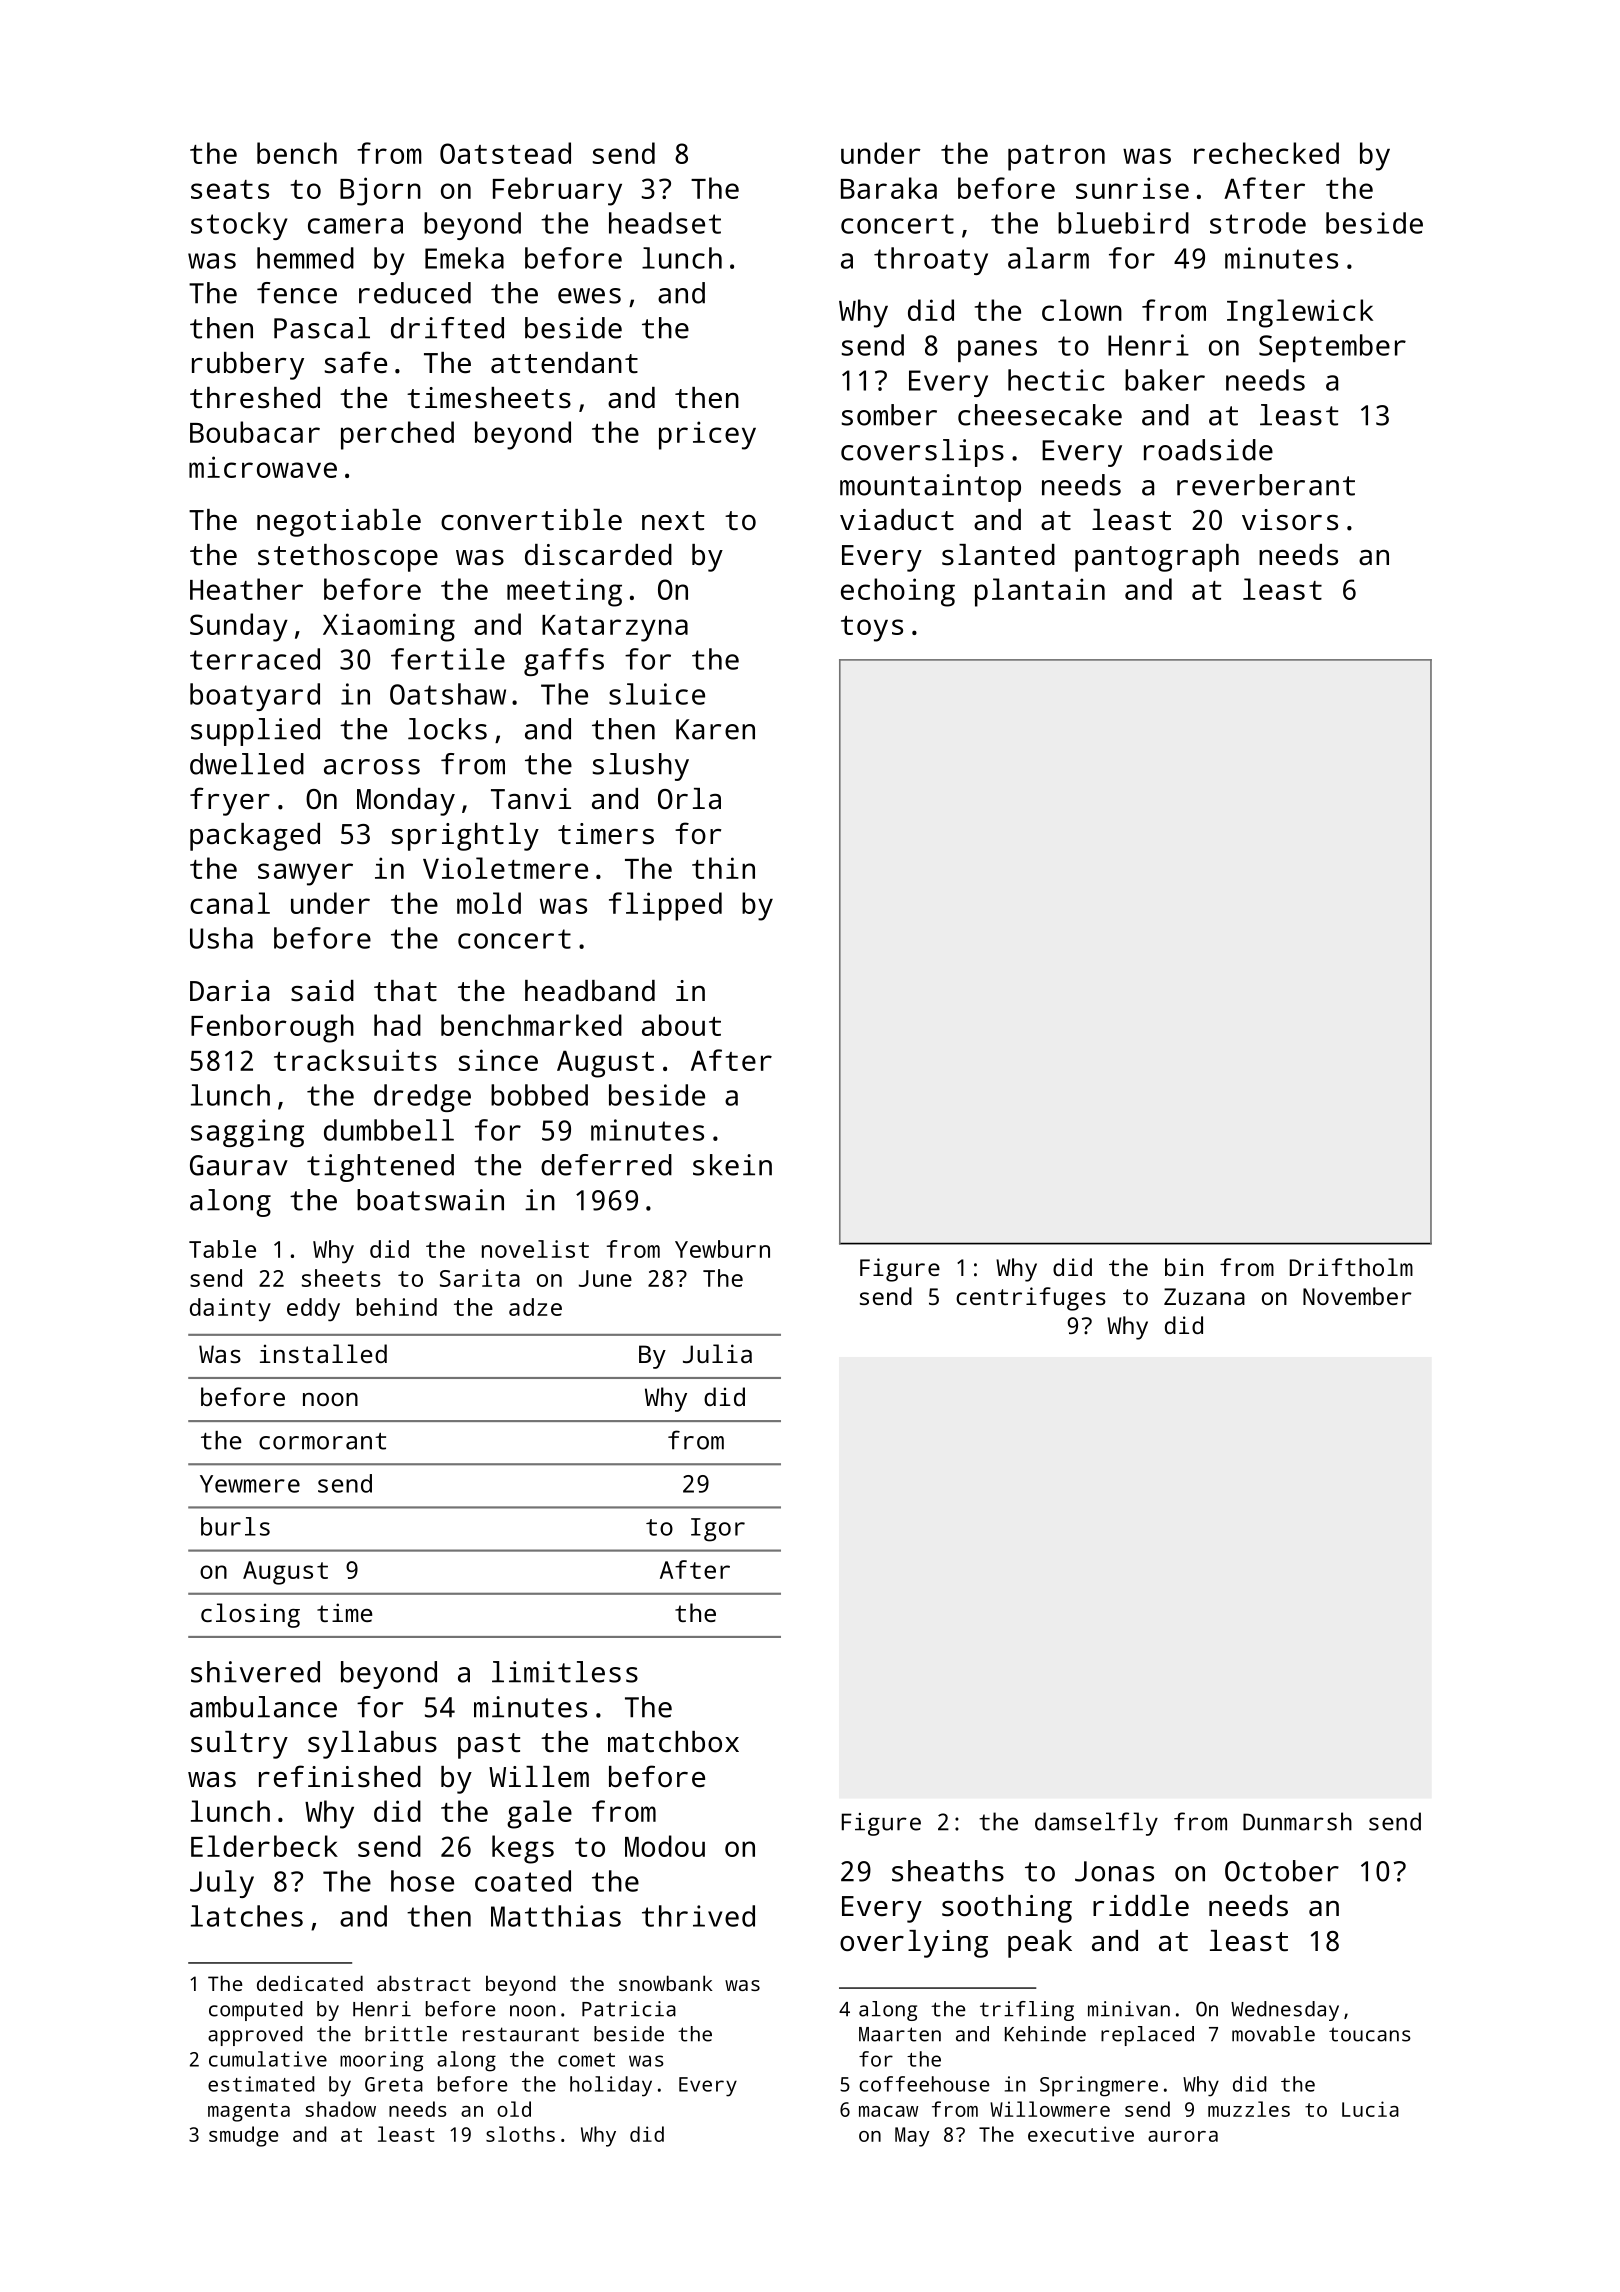 The height and width of the screenshot is (2292, 1620). What do you see at coordinates (1204, 1296) in the screenshot?
I see `Zuzana` at bounding box center [1204, 1296].
